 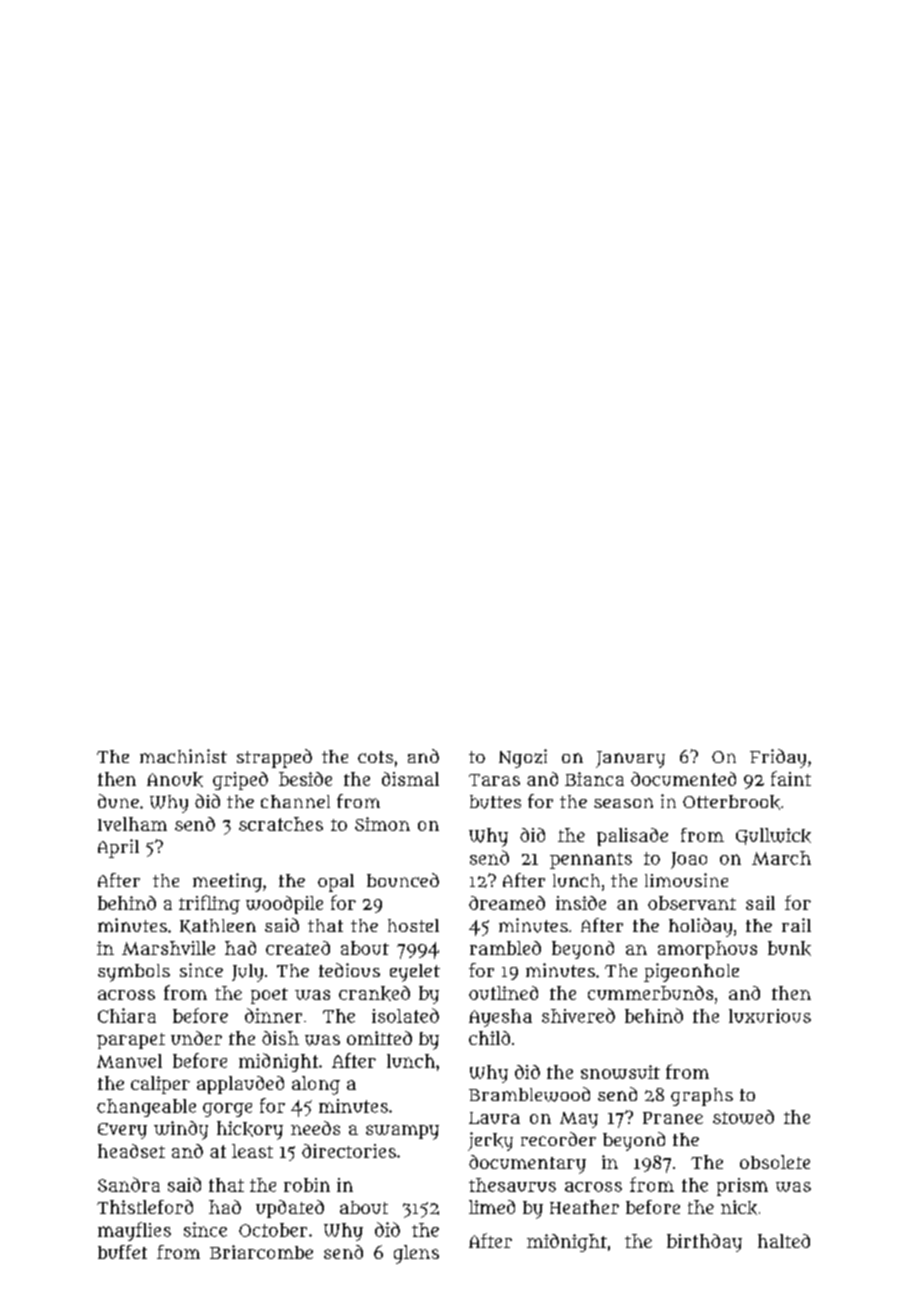 What do you see at coordinates (527, 1164) in the image?
I see `documentary` at bounding box center [527, 1164].
